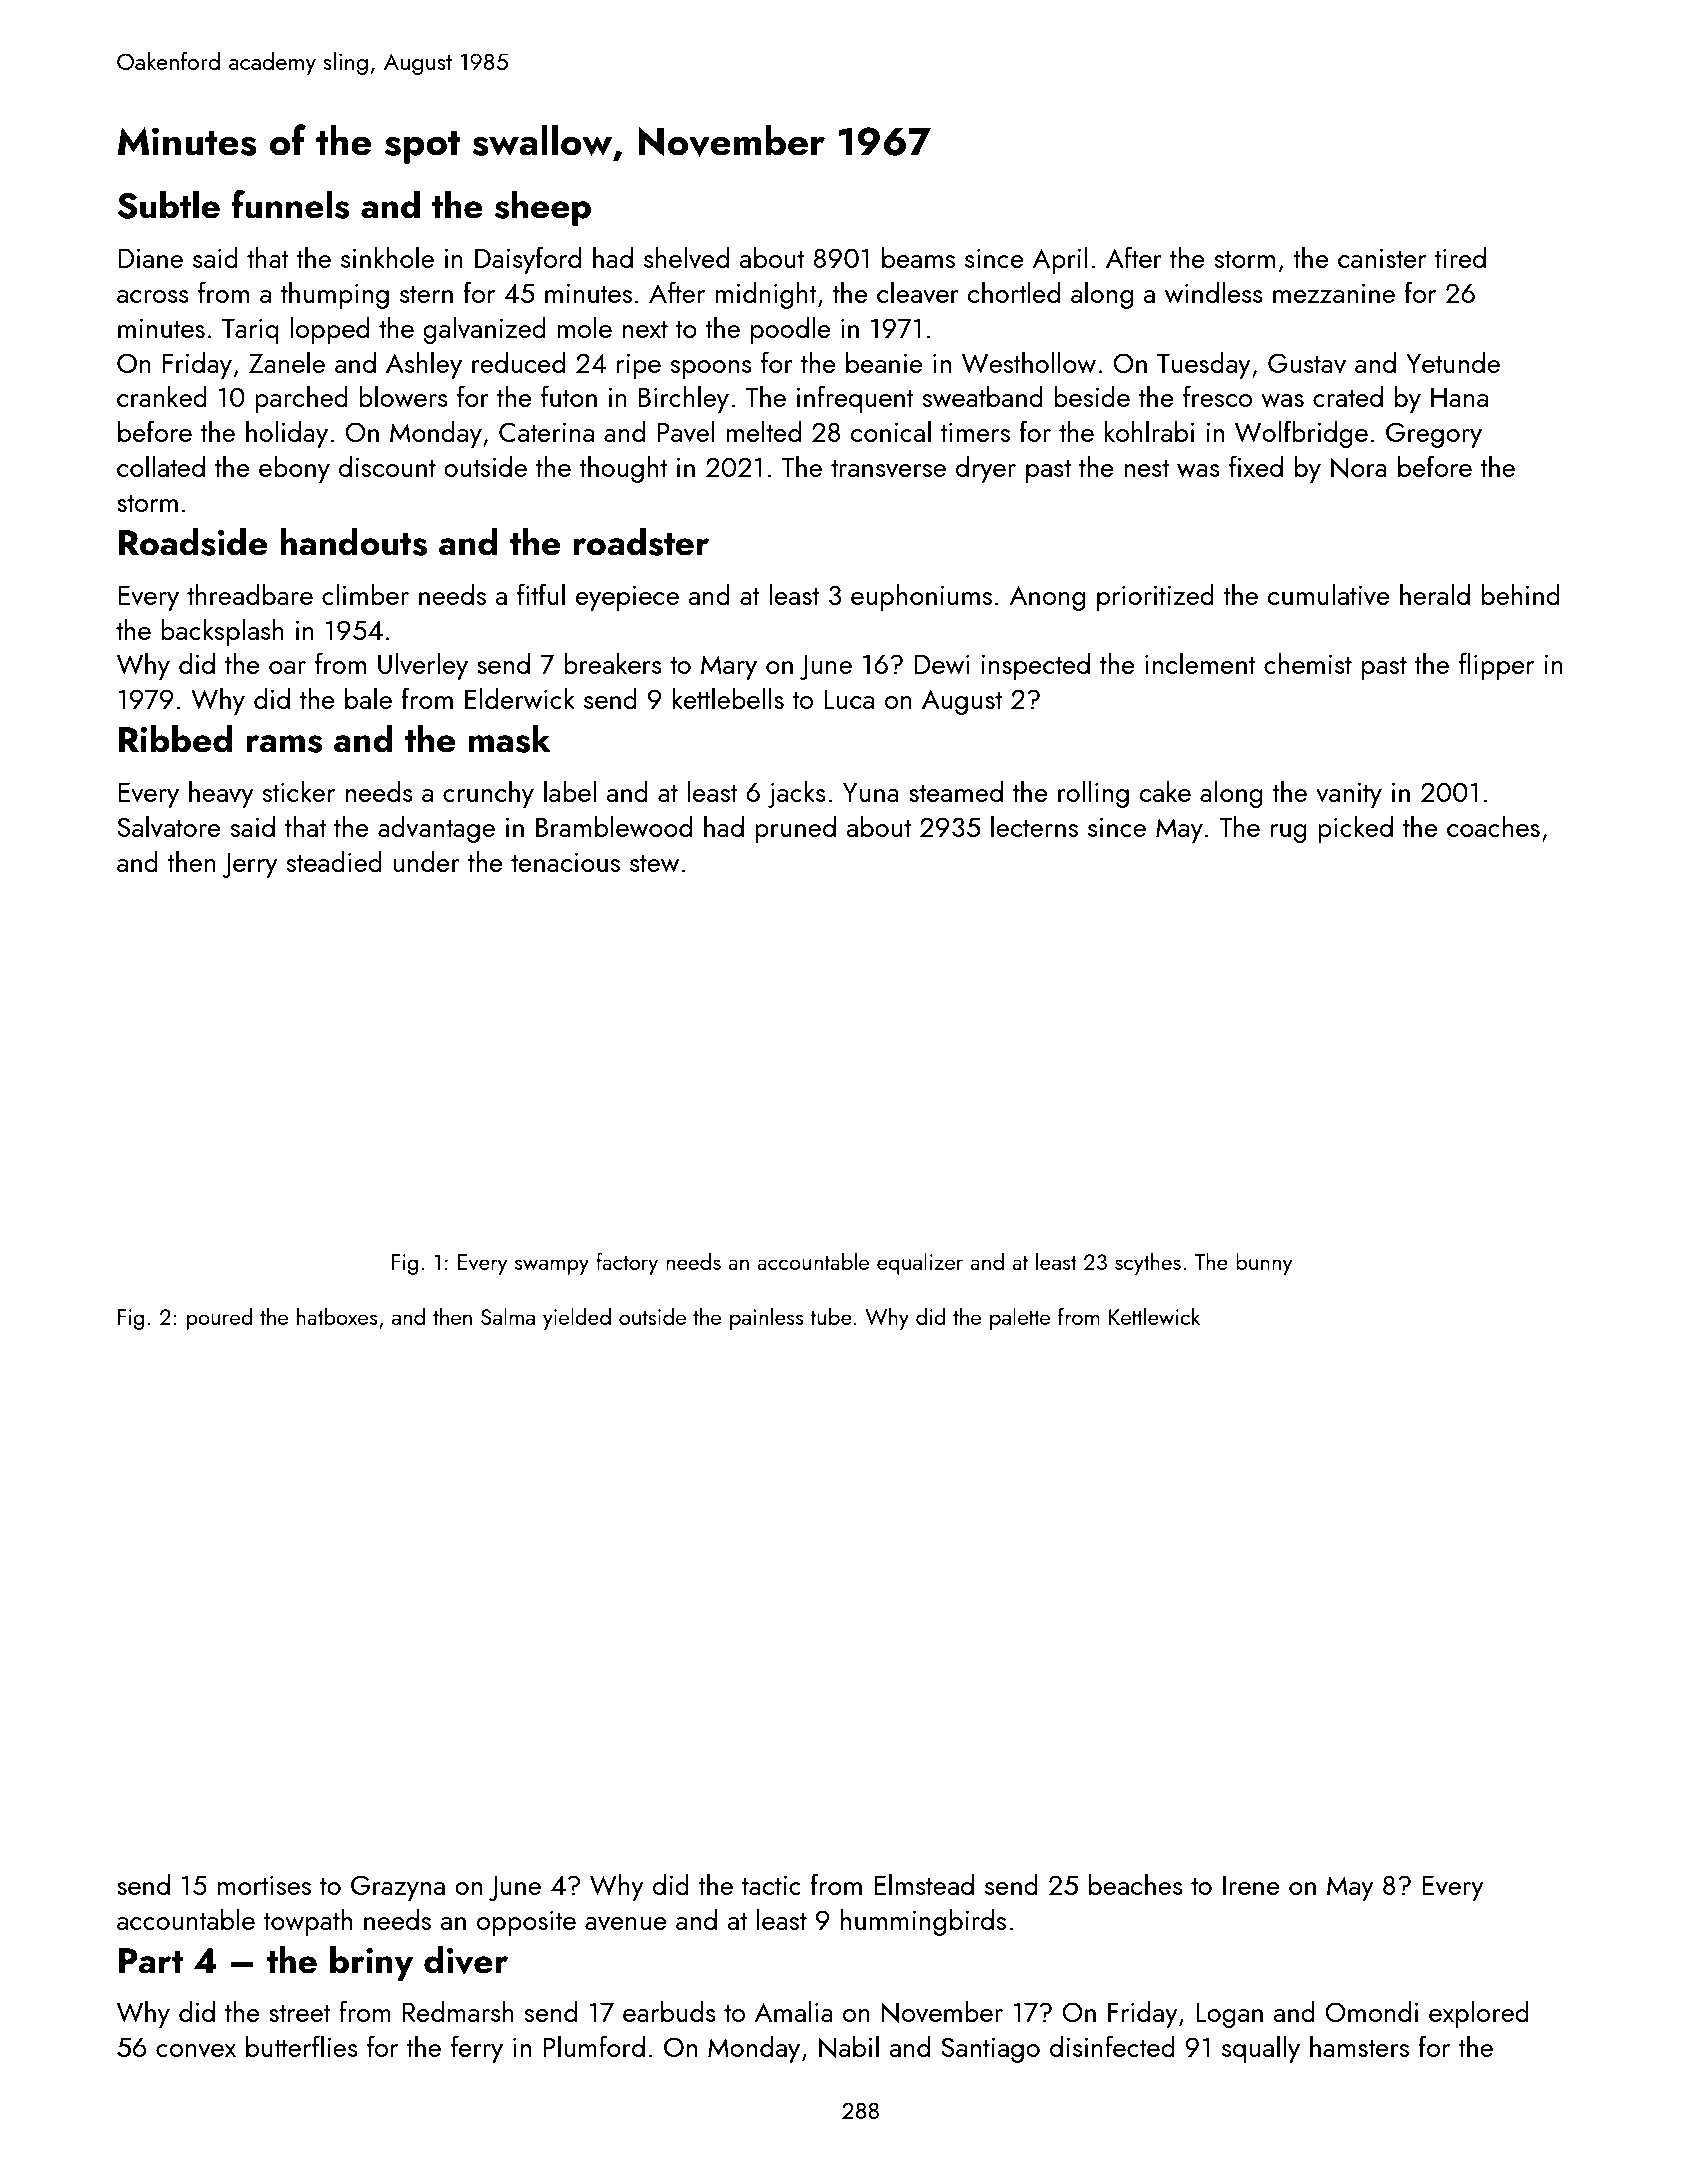 This document has height=2178, width=1683. I want to click on prioritized, so click(1155, 597).
